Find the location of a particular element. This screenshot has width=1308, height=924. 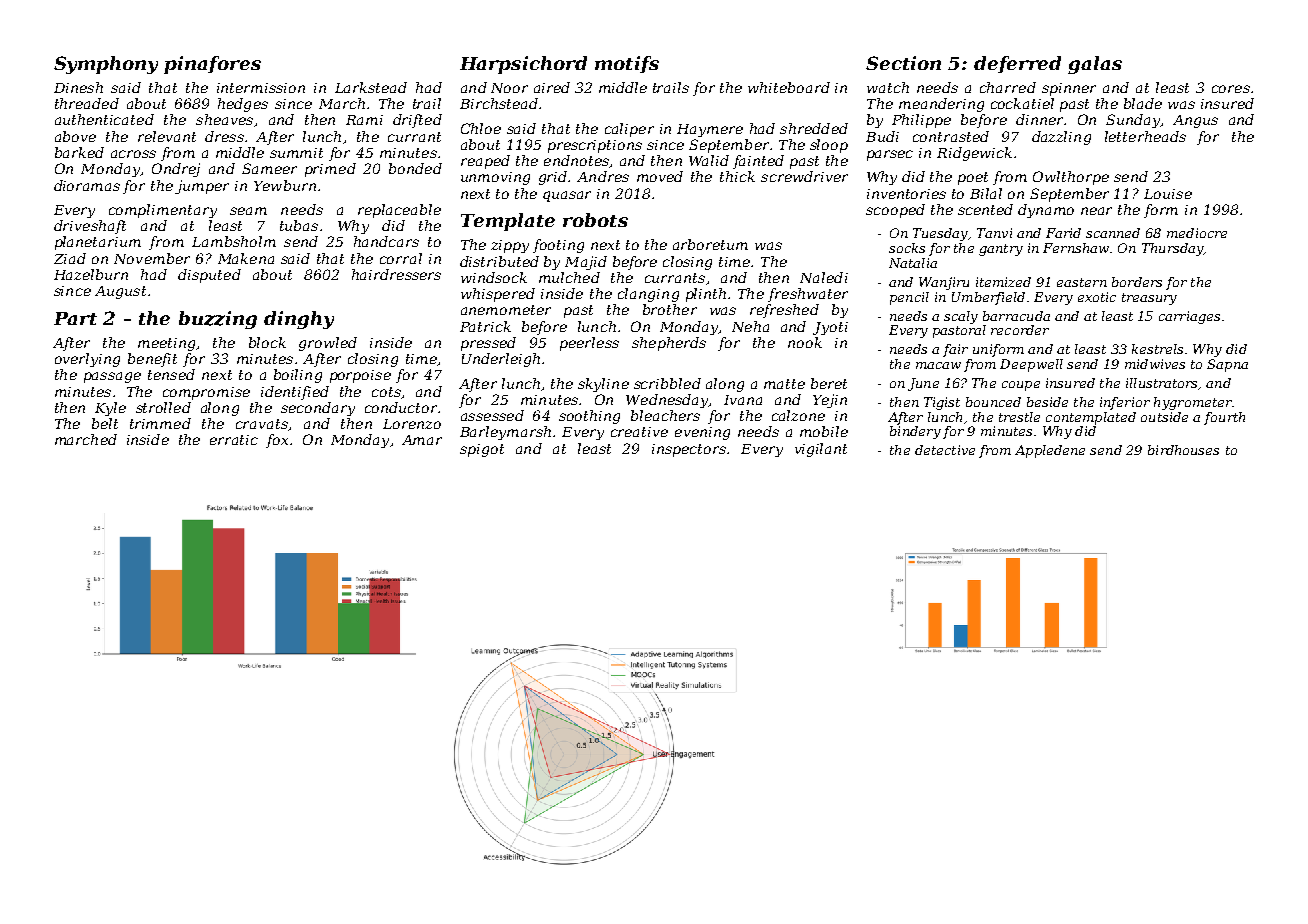

spigot is located at coordinates (482, 450).
